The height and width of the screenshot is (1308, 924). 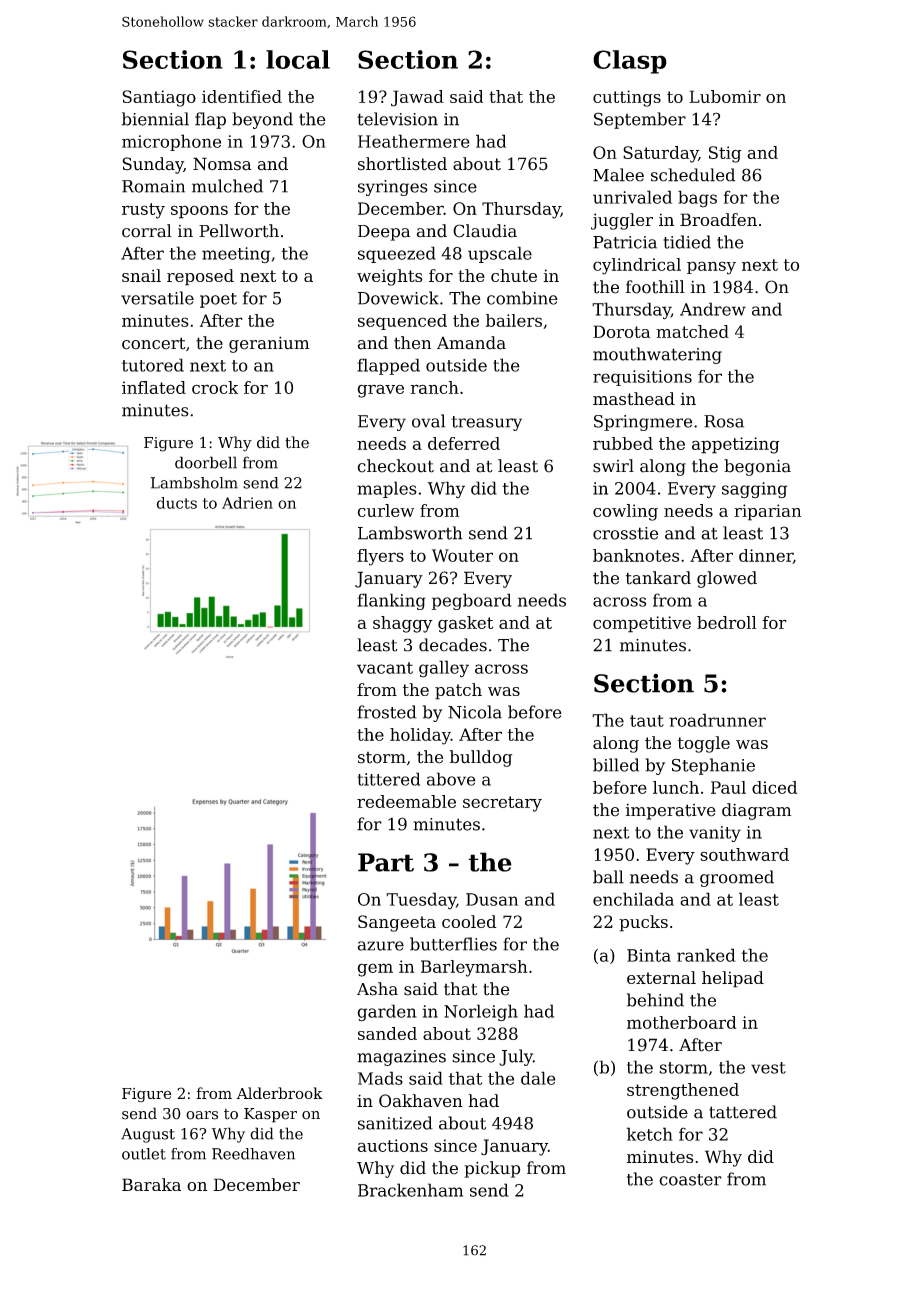 I want to click on Santiago, so click(x=159, y=98).
